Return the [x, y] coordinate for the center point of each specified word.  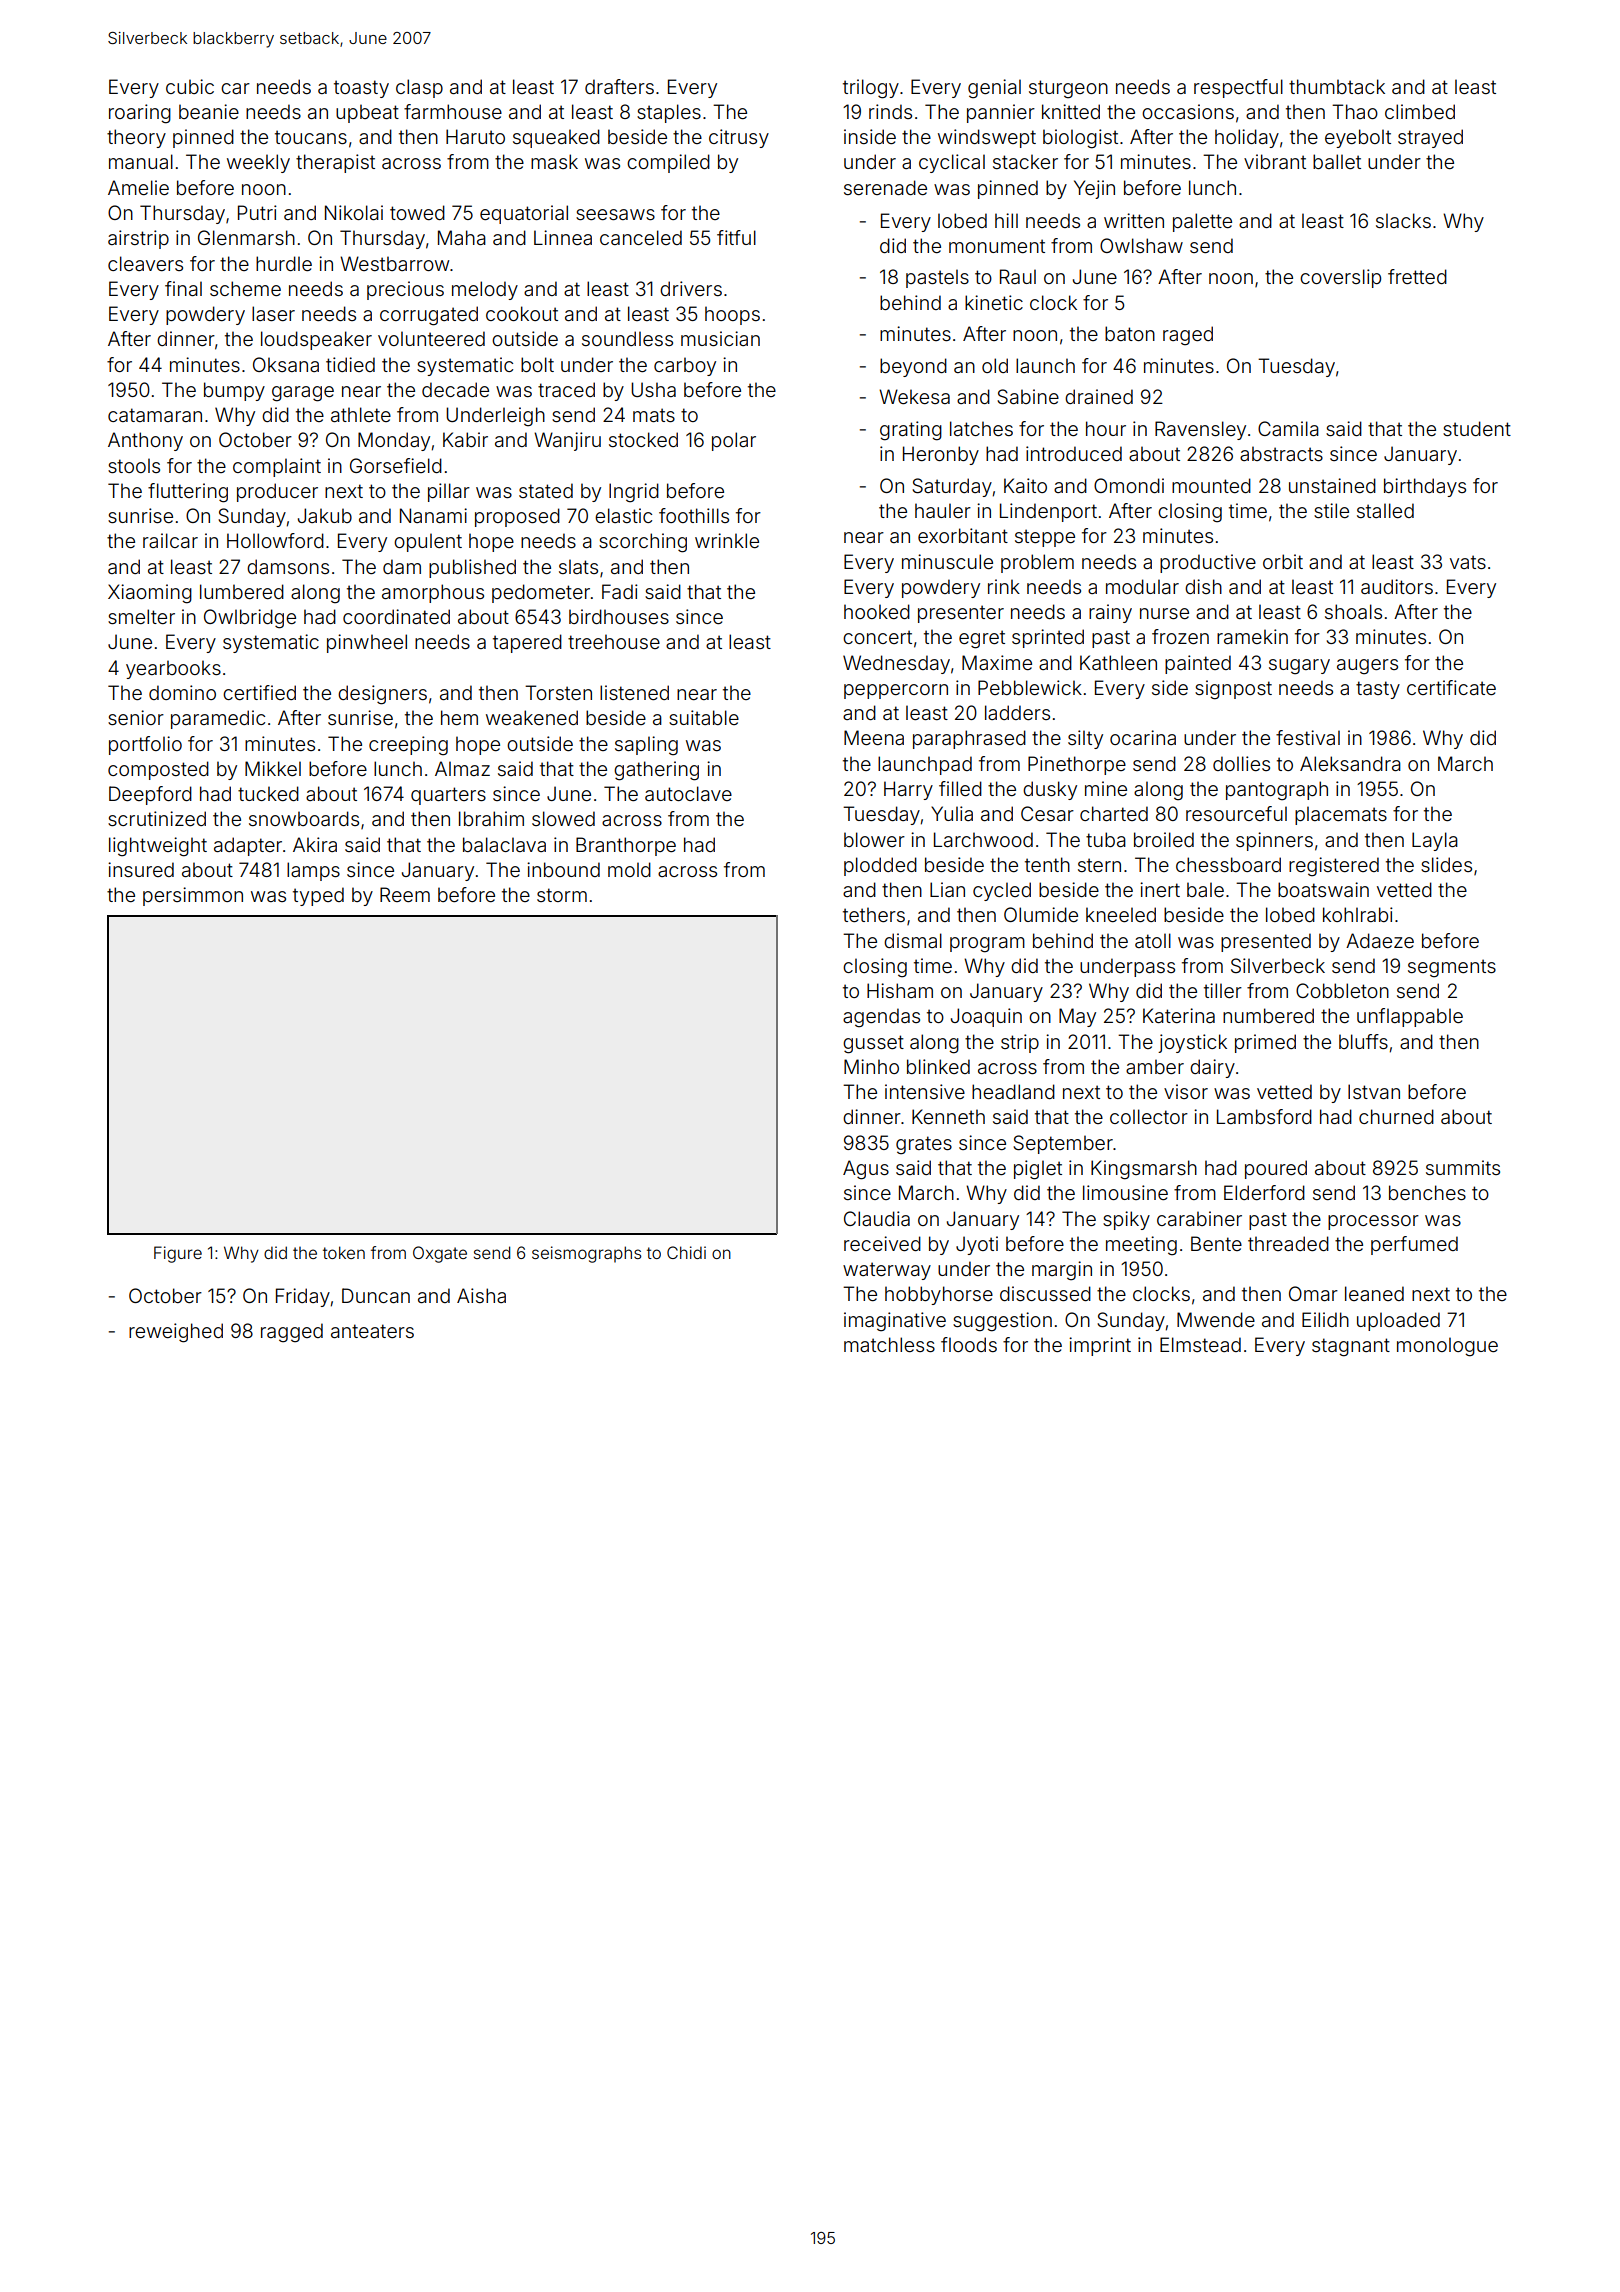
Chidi [686, 1252]
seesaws [615, 214]
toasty [361, 89]
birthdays [1425, 487]
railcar [170, 540]
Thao [1355, 111]
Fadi [620, 591]
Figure [178, 1254]
